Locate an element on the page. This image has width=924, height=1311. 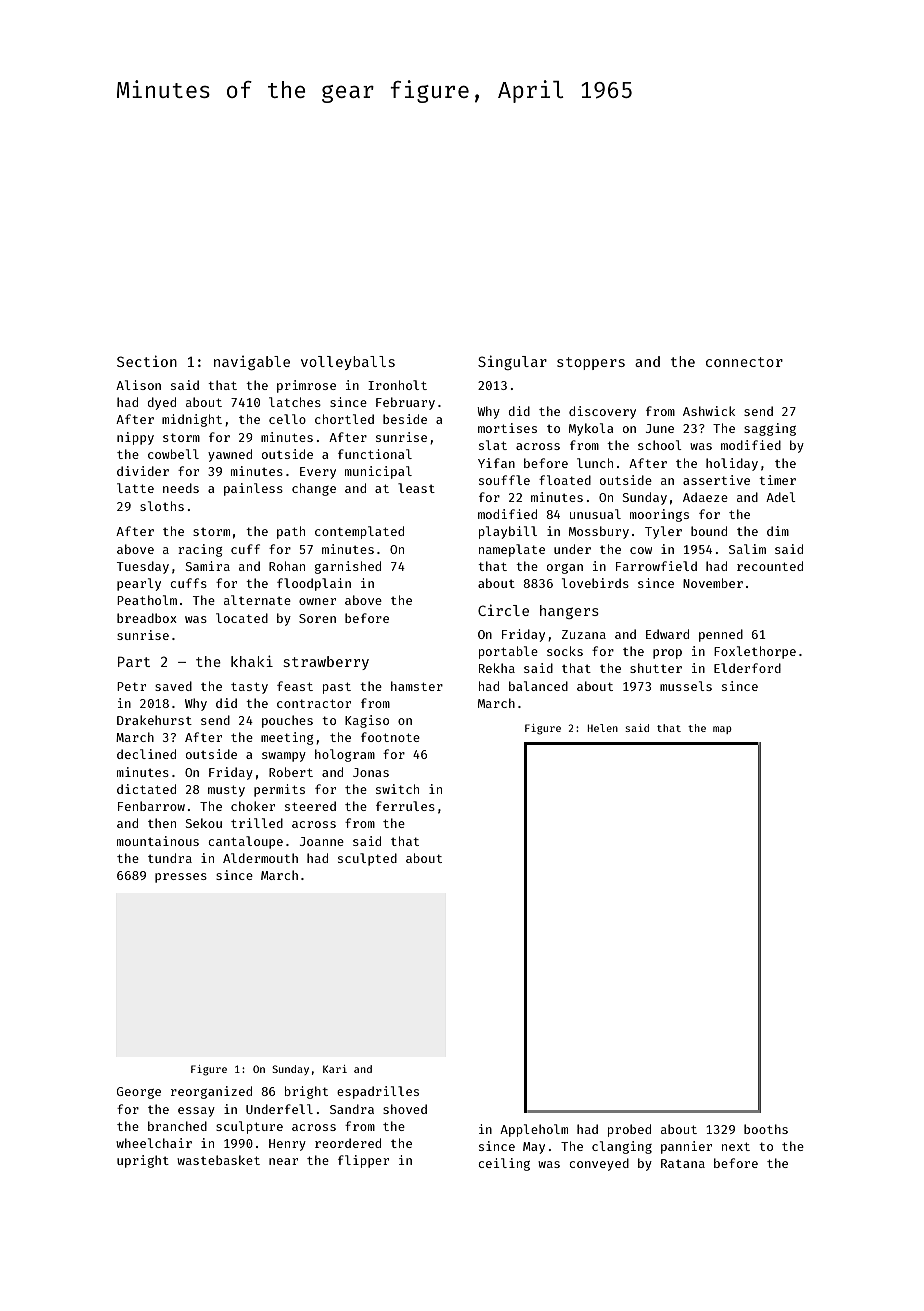
connector is located at coordinates (744, 362).
